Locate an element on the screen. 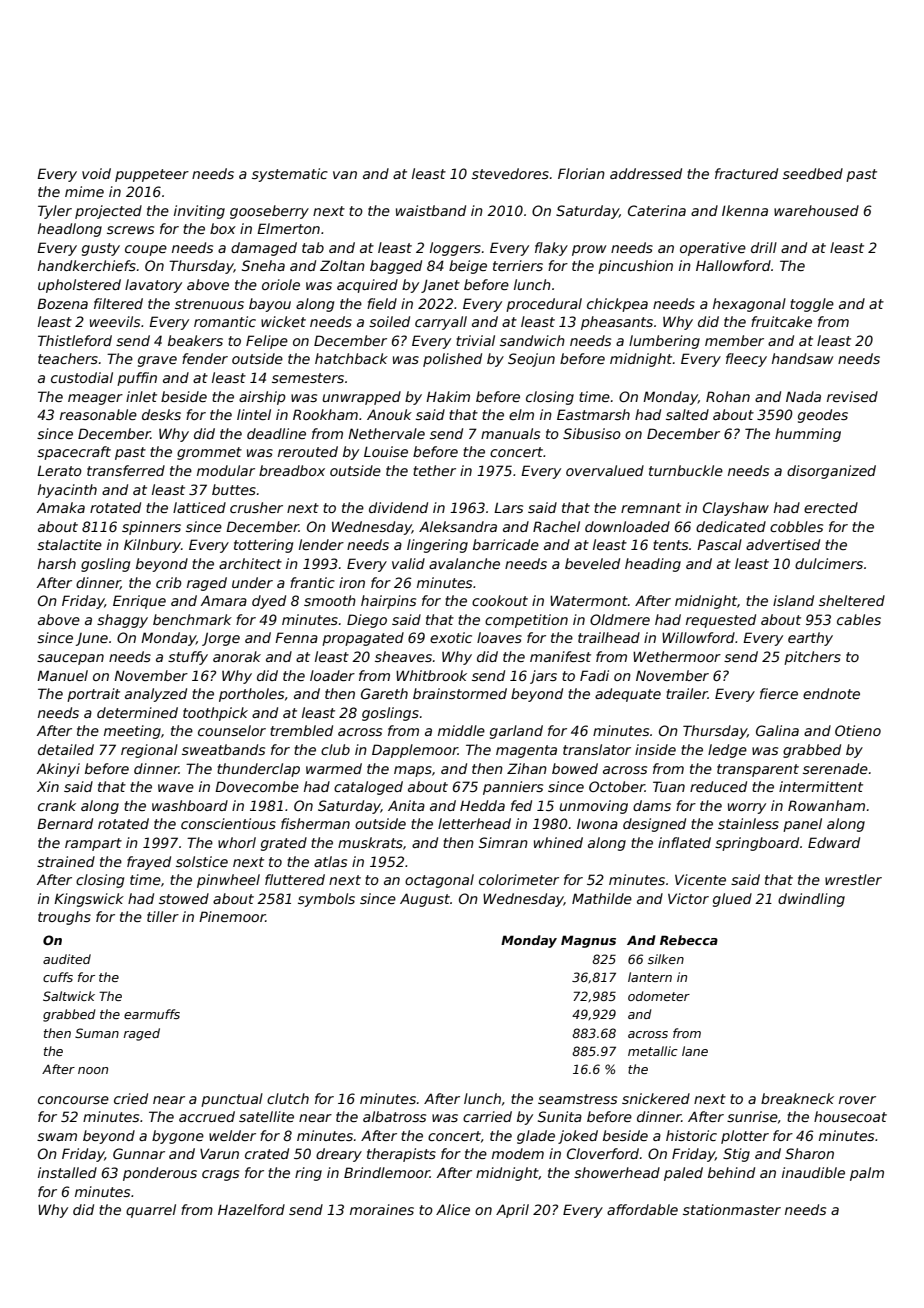 This screenshot has height=1308, width=924. pincushion is located at coordinates (635, 267).
